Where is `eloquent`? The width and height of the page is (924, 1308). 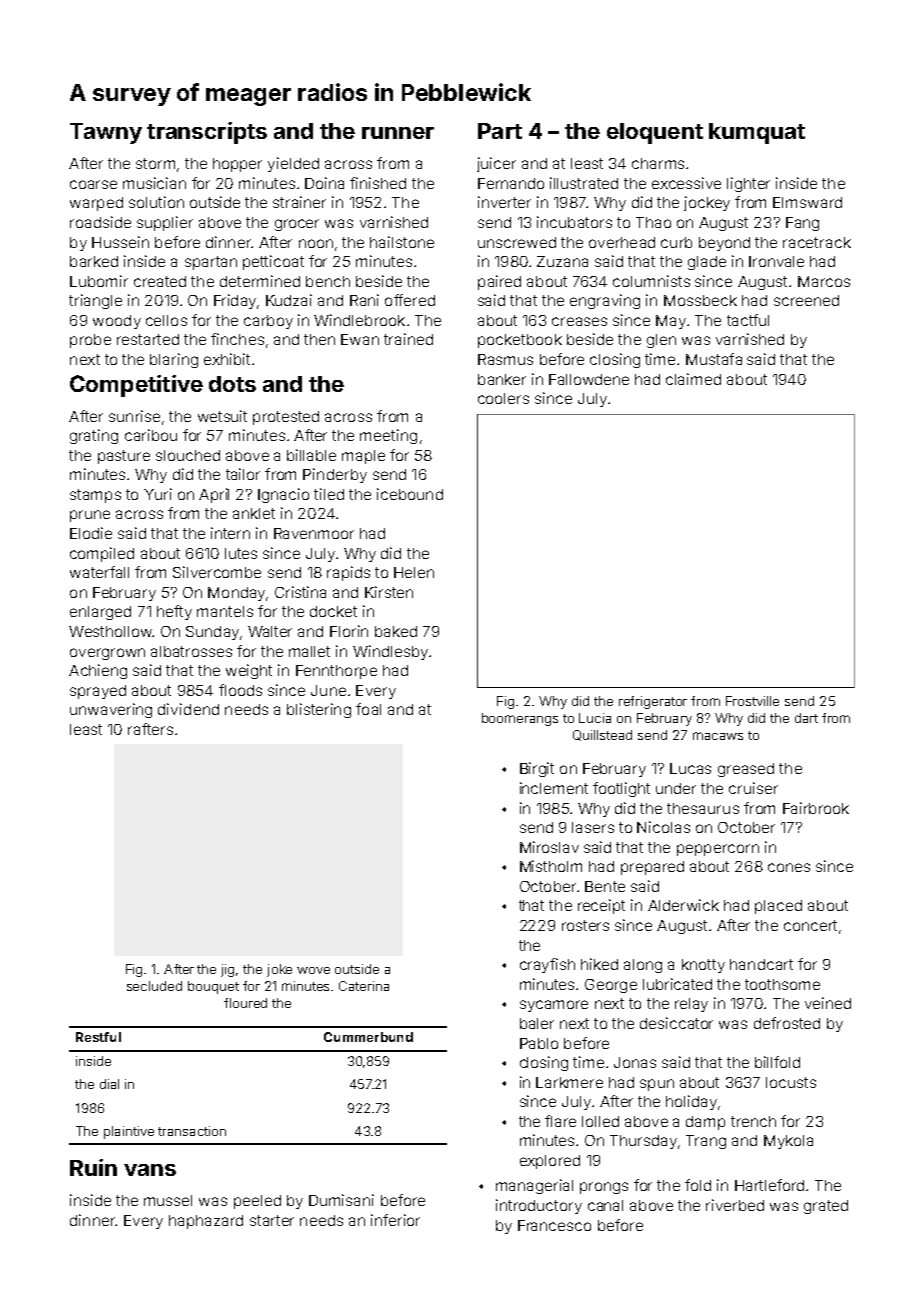 eloquent is located at coordinates (655, 133).
